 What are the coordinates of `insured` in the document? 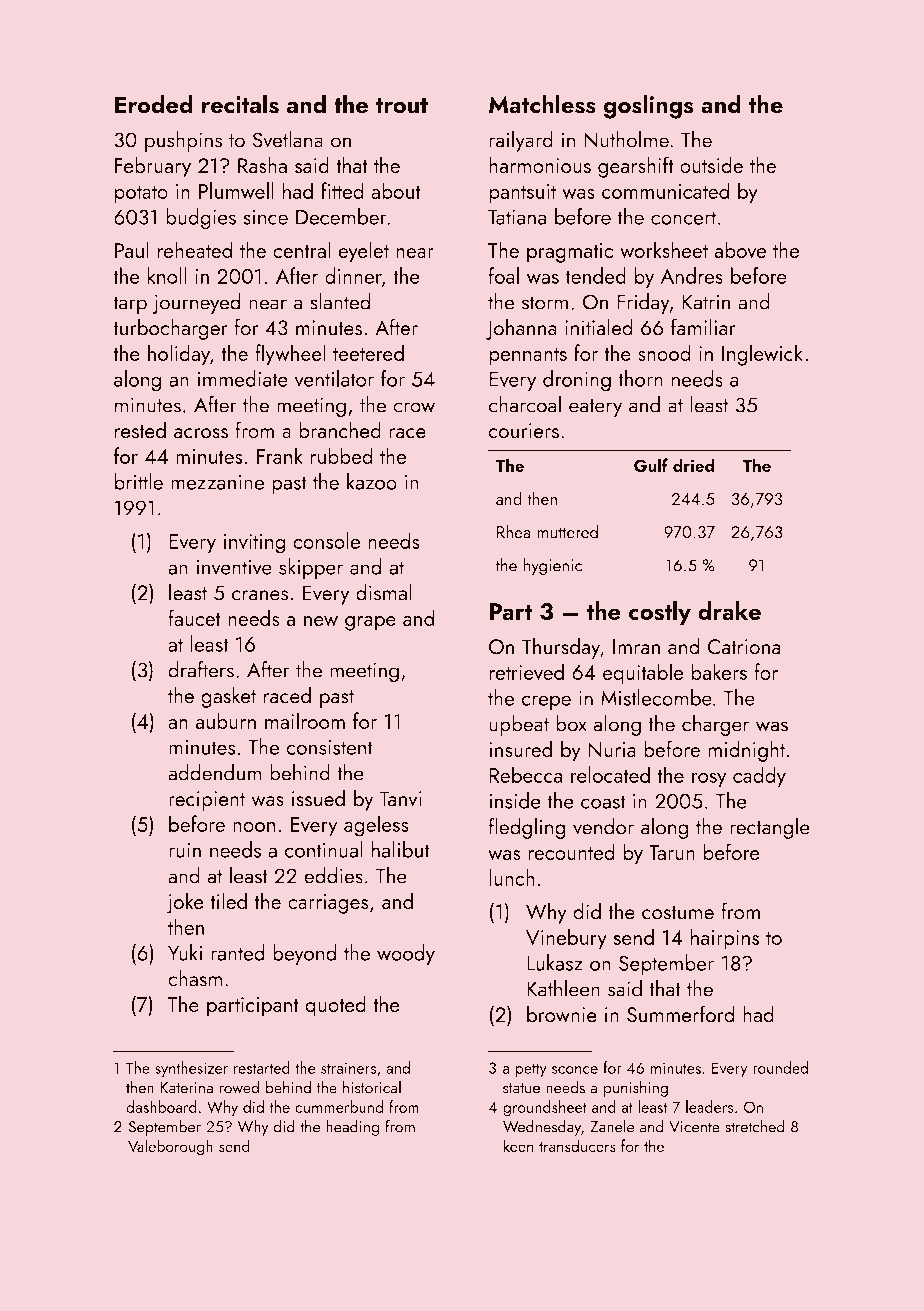 It's located at (520, 749).
